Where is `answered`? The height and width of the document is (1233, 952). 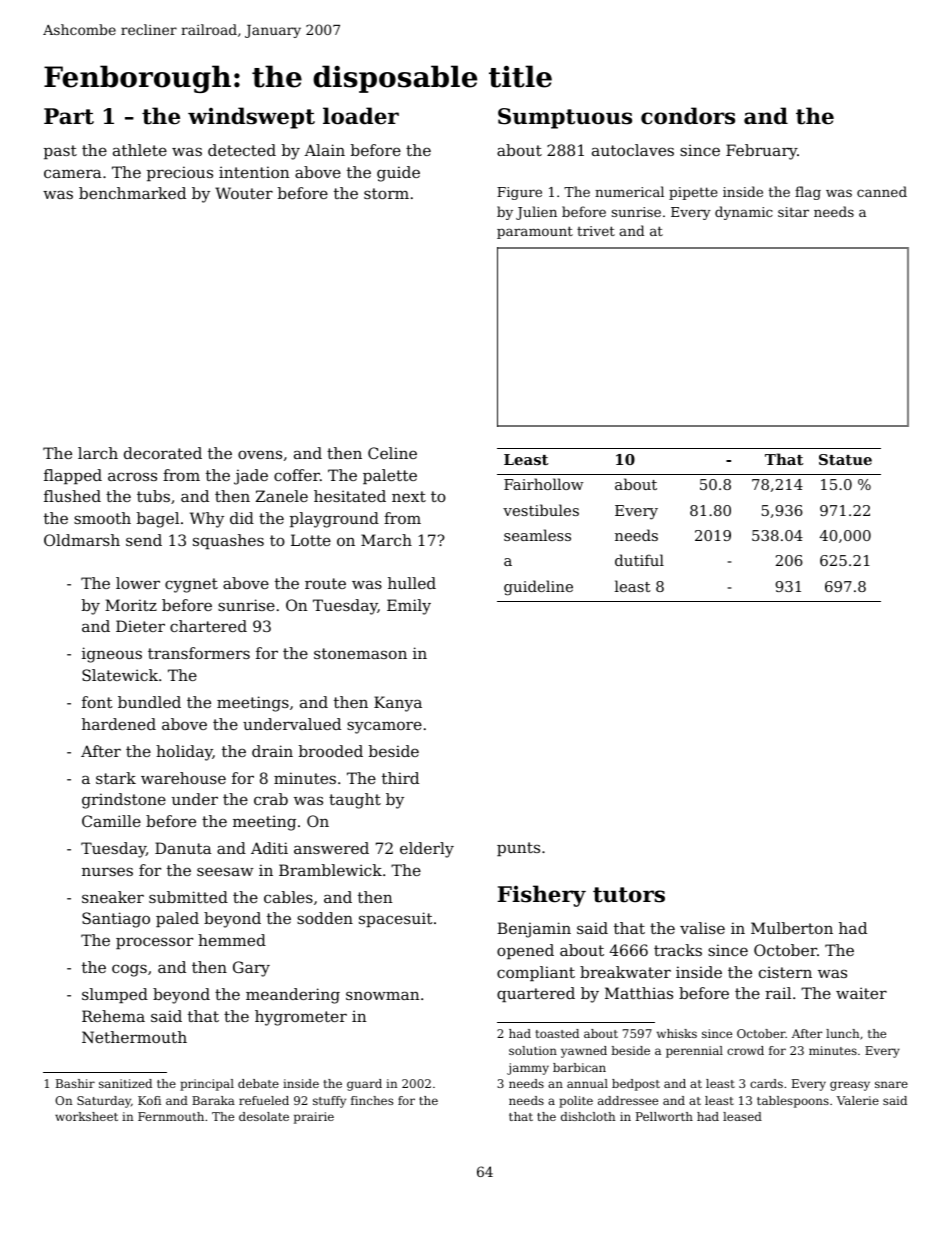
answered is located at coordinates (331, 848).
